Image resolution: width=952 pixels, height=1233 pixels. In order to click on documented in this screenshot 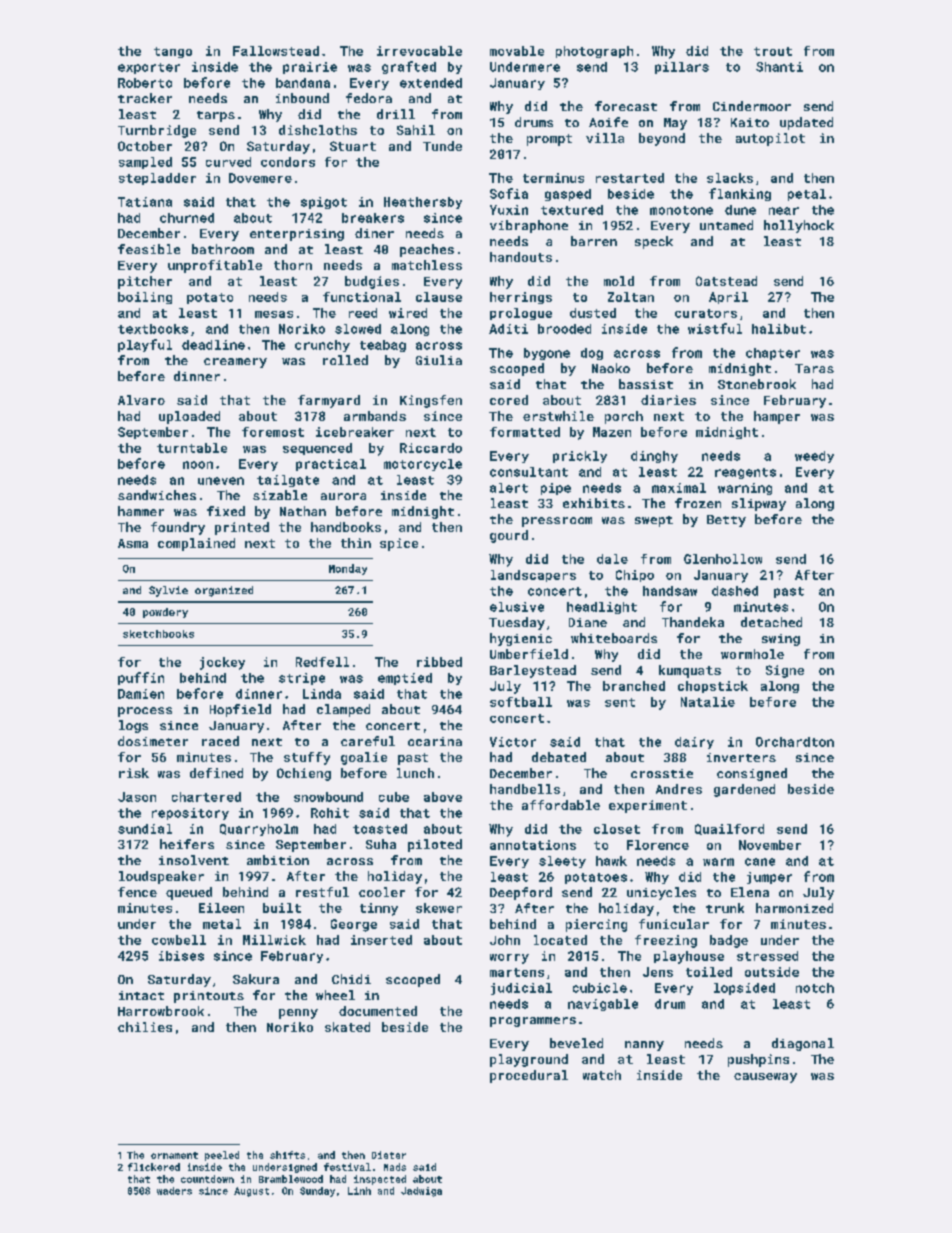, I will do `click(378, 1011)`.
